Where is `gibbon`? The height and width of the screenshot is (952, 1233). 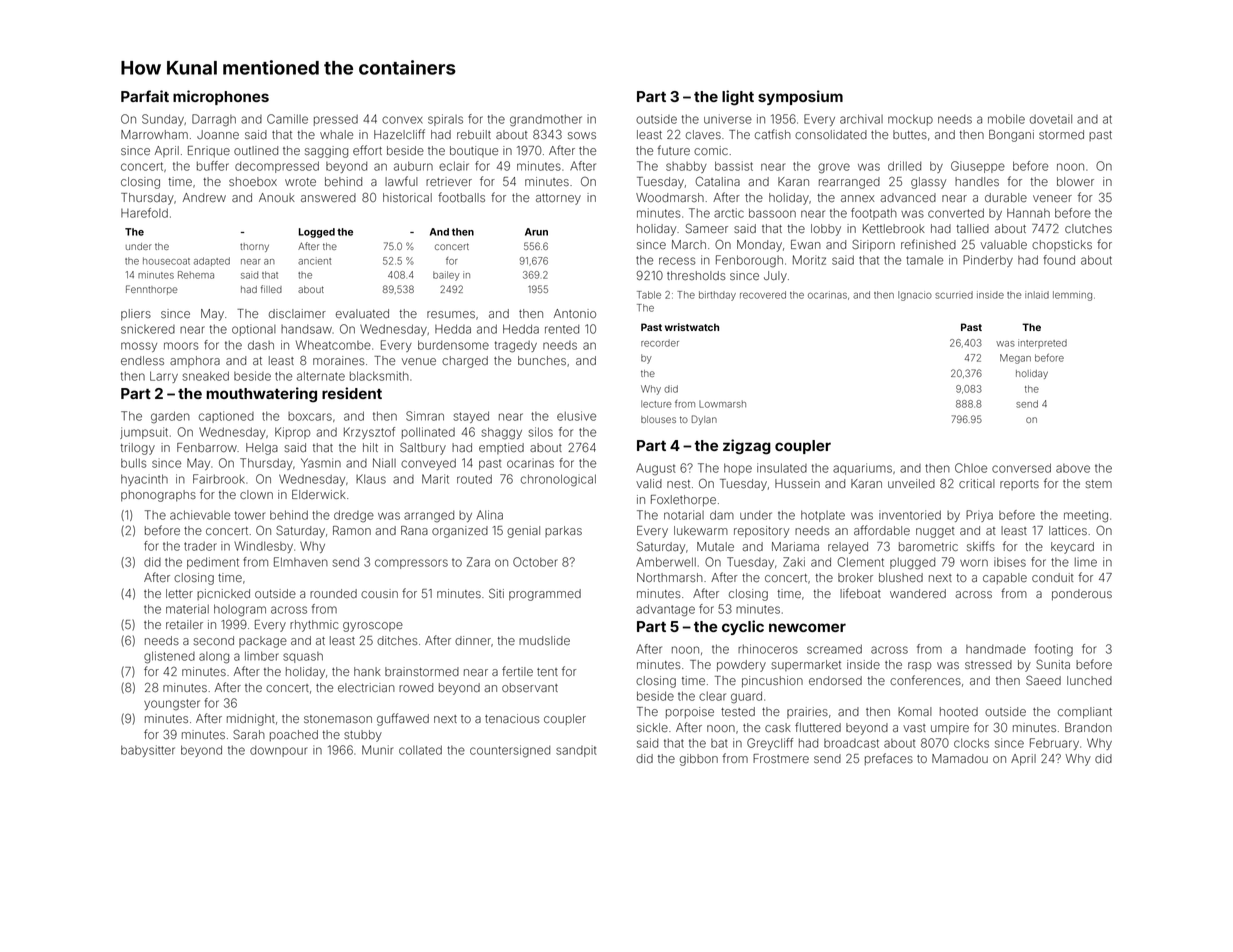
gibbon is located at coordinates (699, 760).
